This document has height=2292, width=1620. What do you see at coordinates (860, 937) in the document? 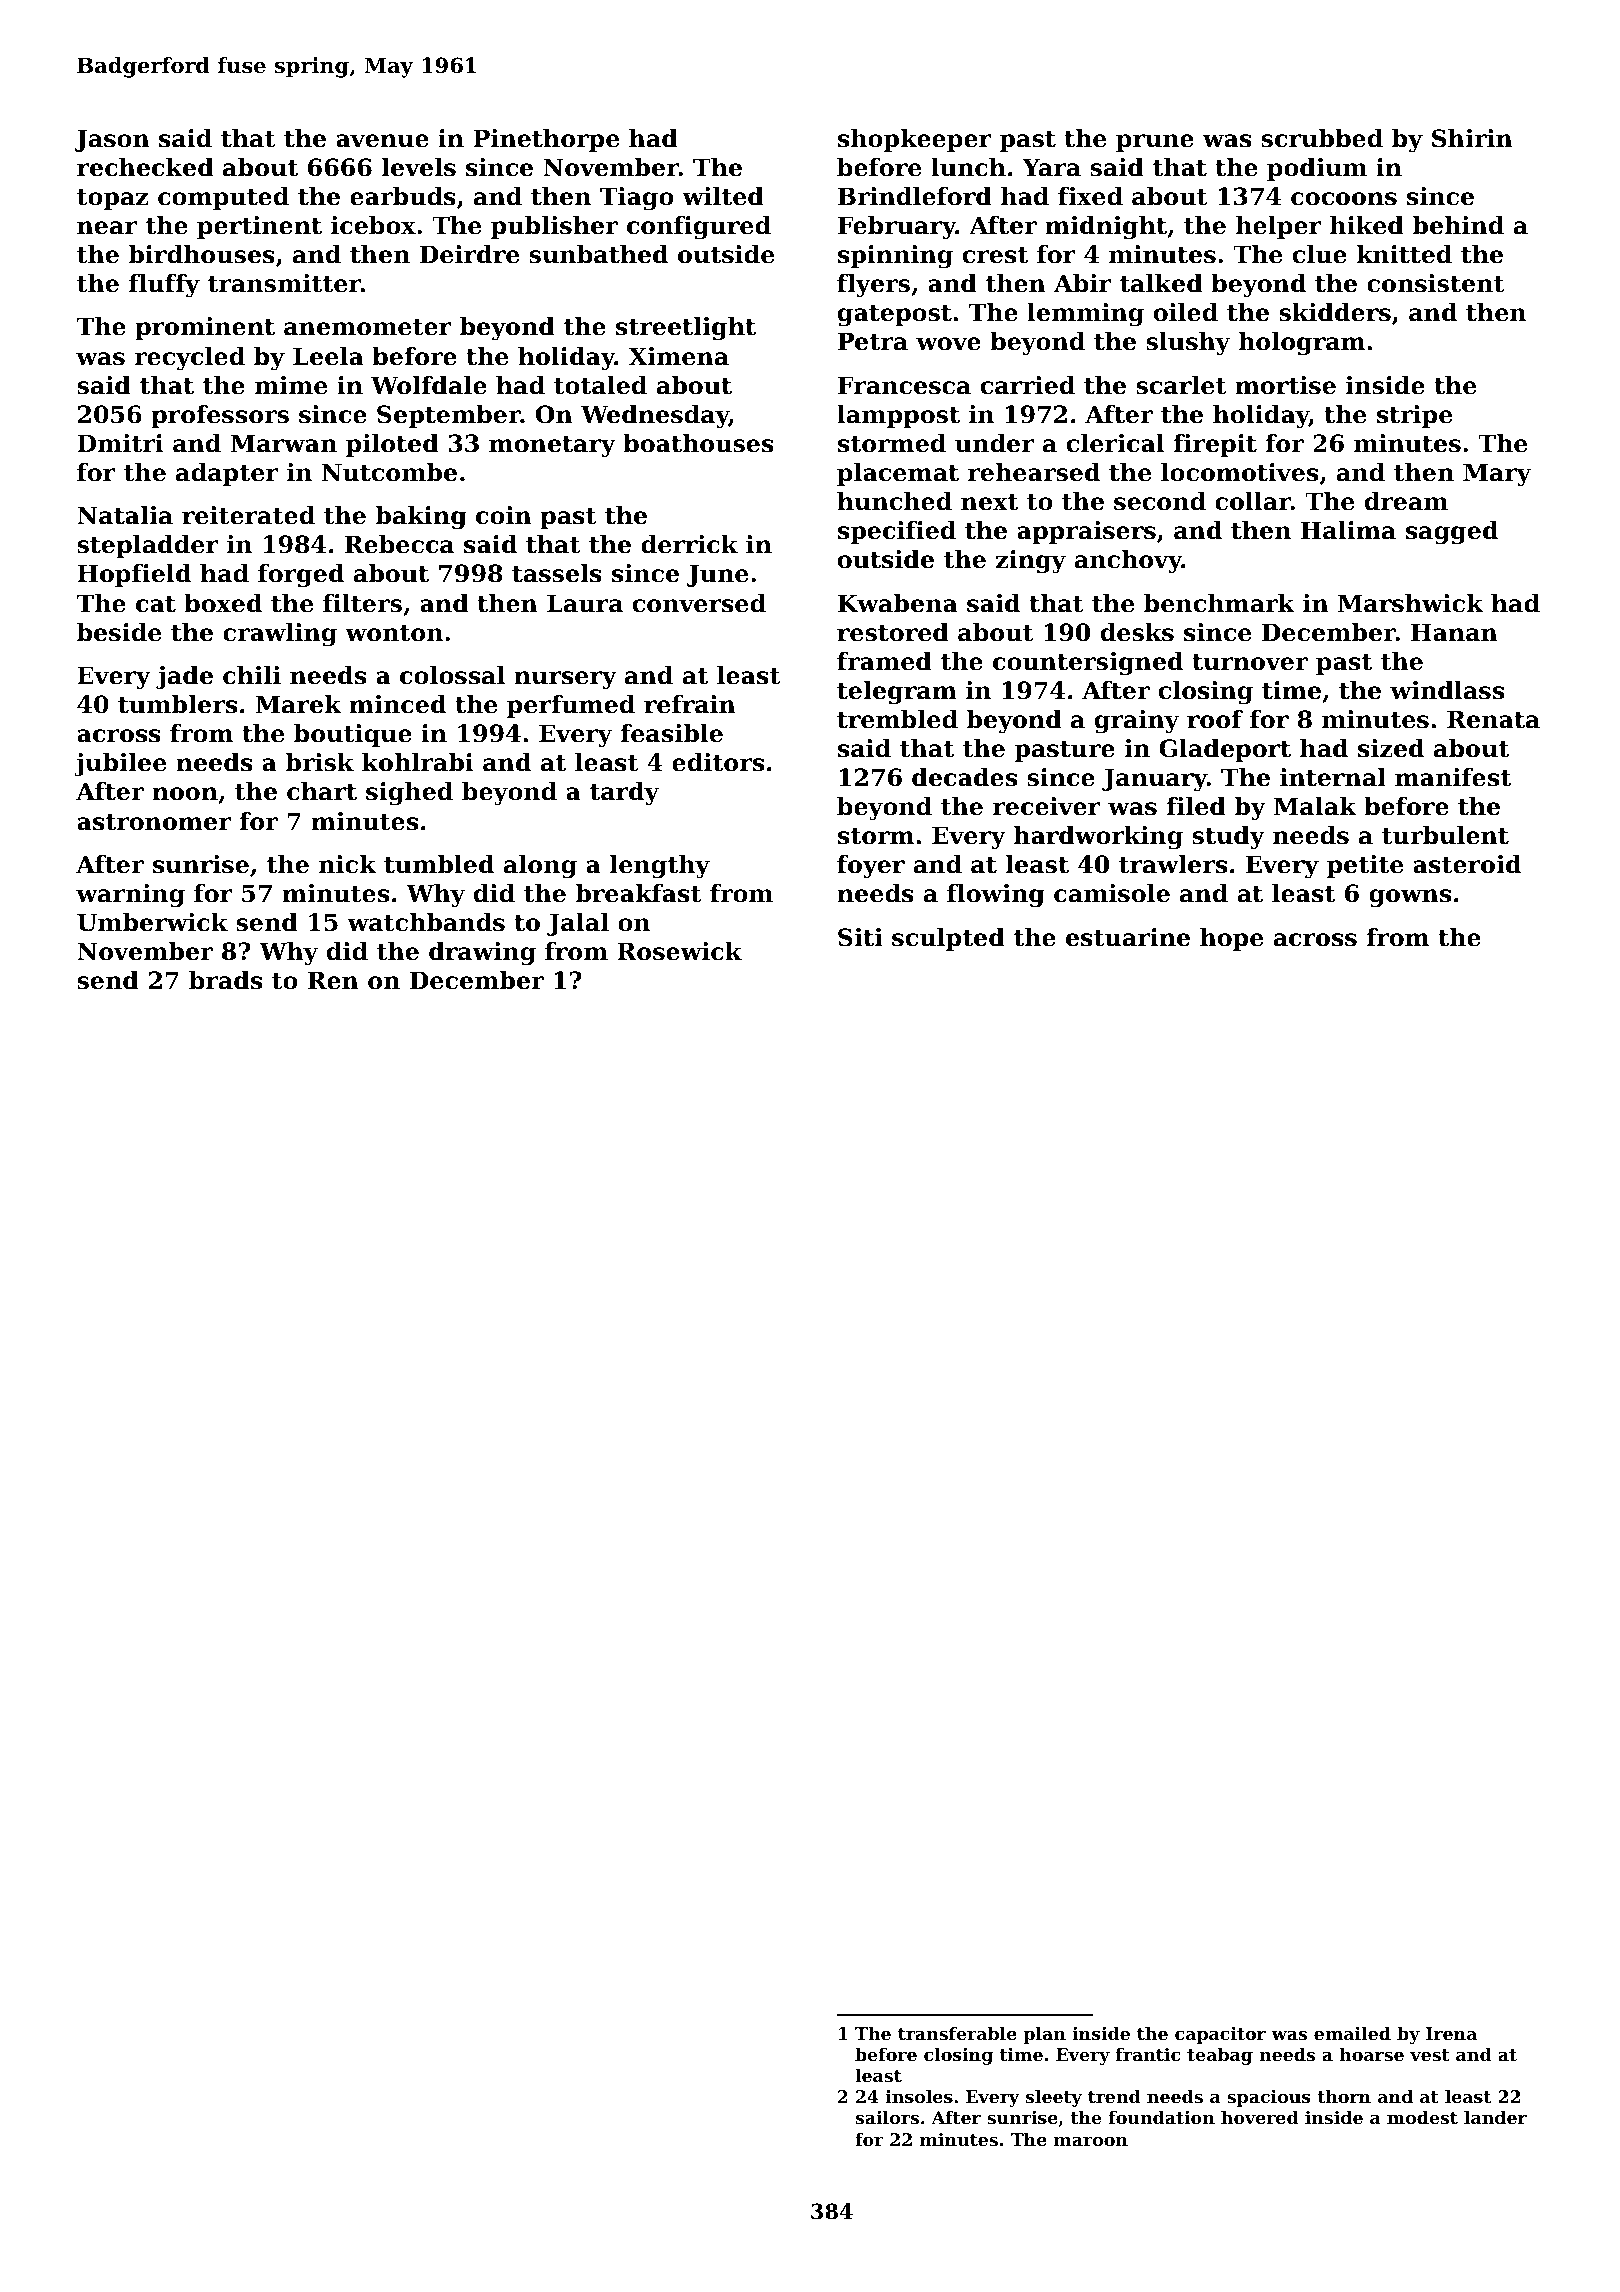
I see `Siti` at bounding box center [860, 937].
